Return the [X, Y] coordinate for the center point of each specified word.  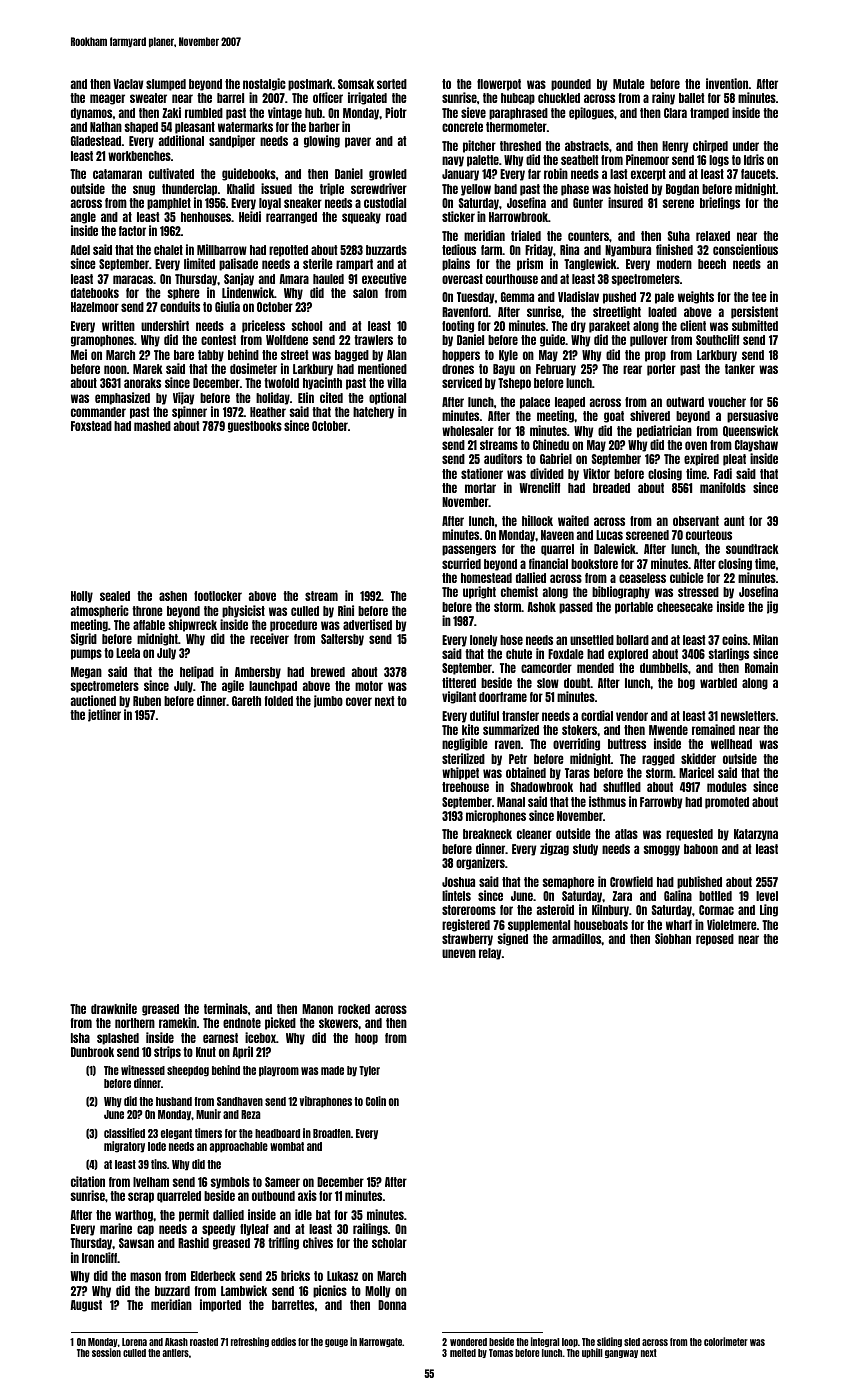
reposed [715, 940]
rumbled [204, 113]
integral [545, 1342]
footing [458, 326]
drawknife [114, 1008]
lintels [456, 895]
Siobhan [673, 938]
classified [124, 1133]
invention [727, 83]
